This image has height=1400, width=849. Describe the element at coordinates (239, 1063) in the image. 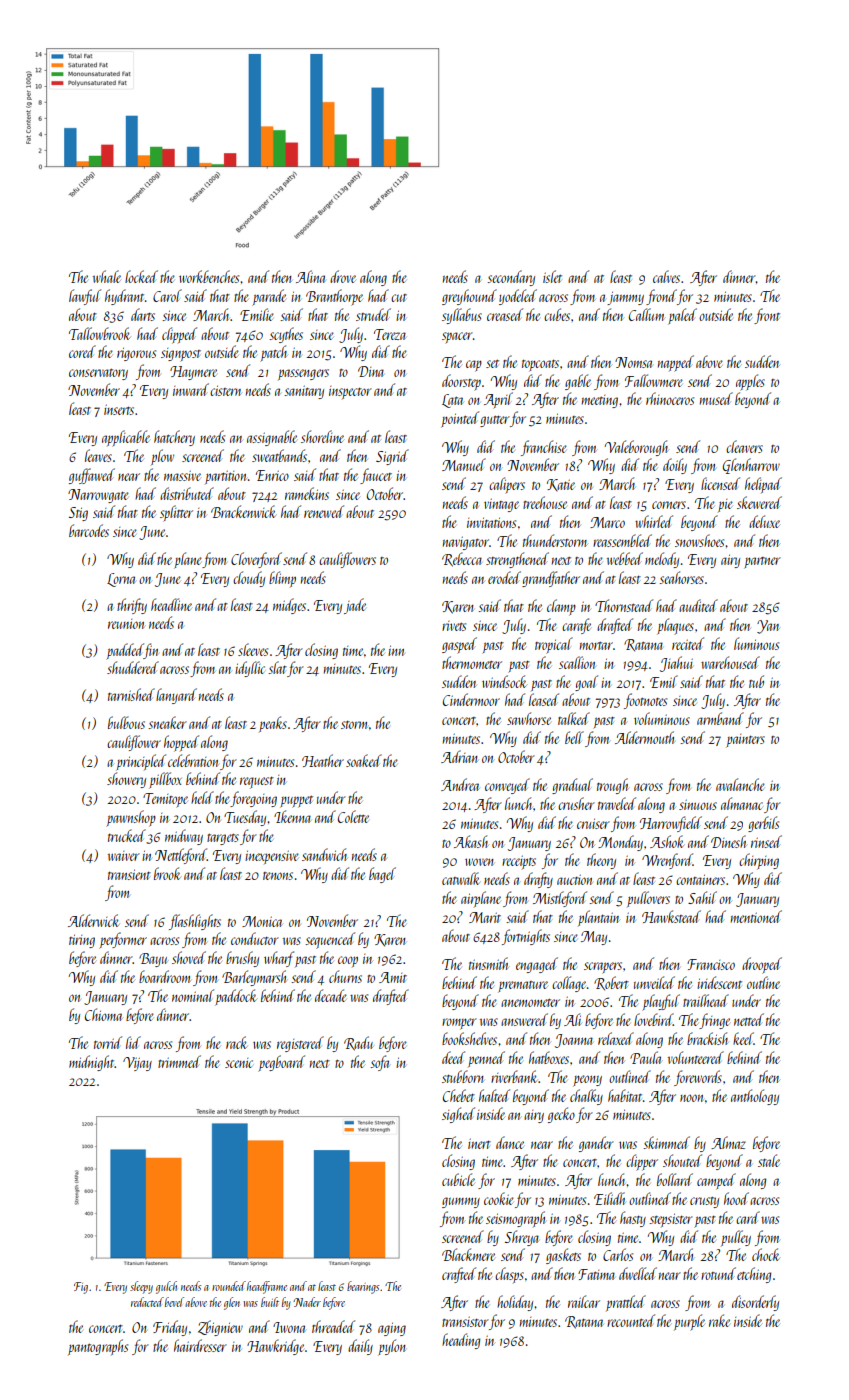

I see `scenic` at that location.
